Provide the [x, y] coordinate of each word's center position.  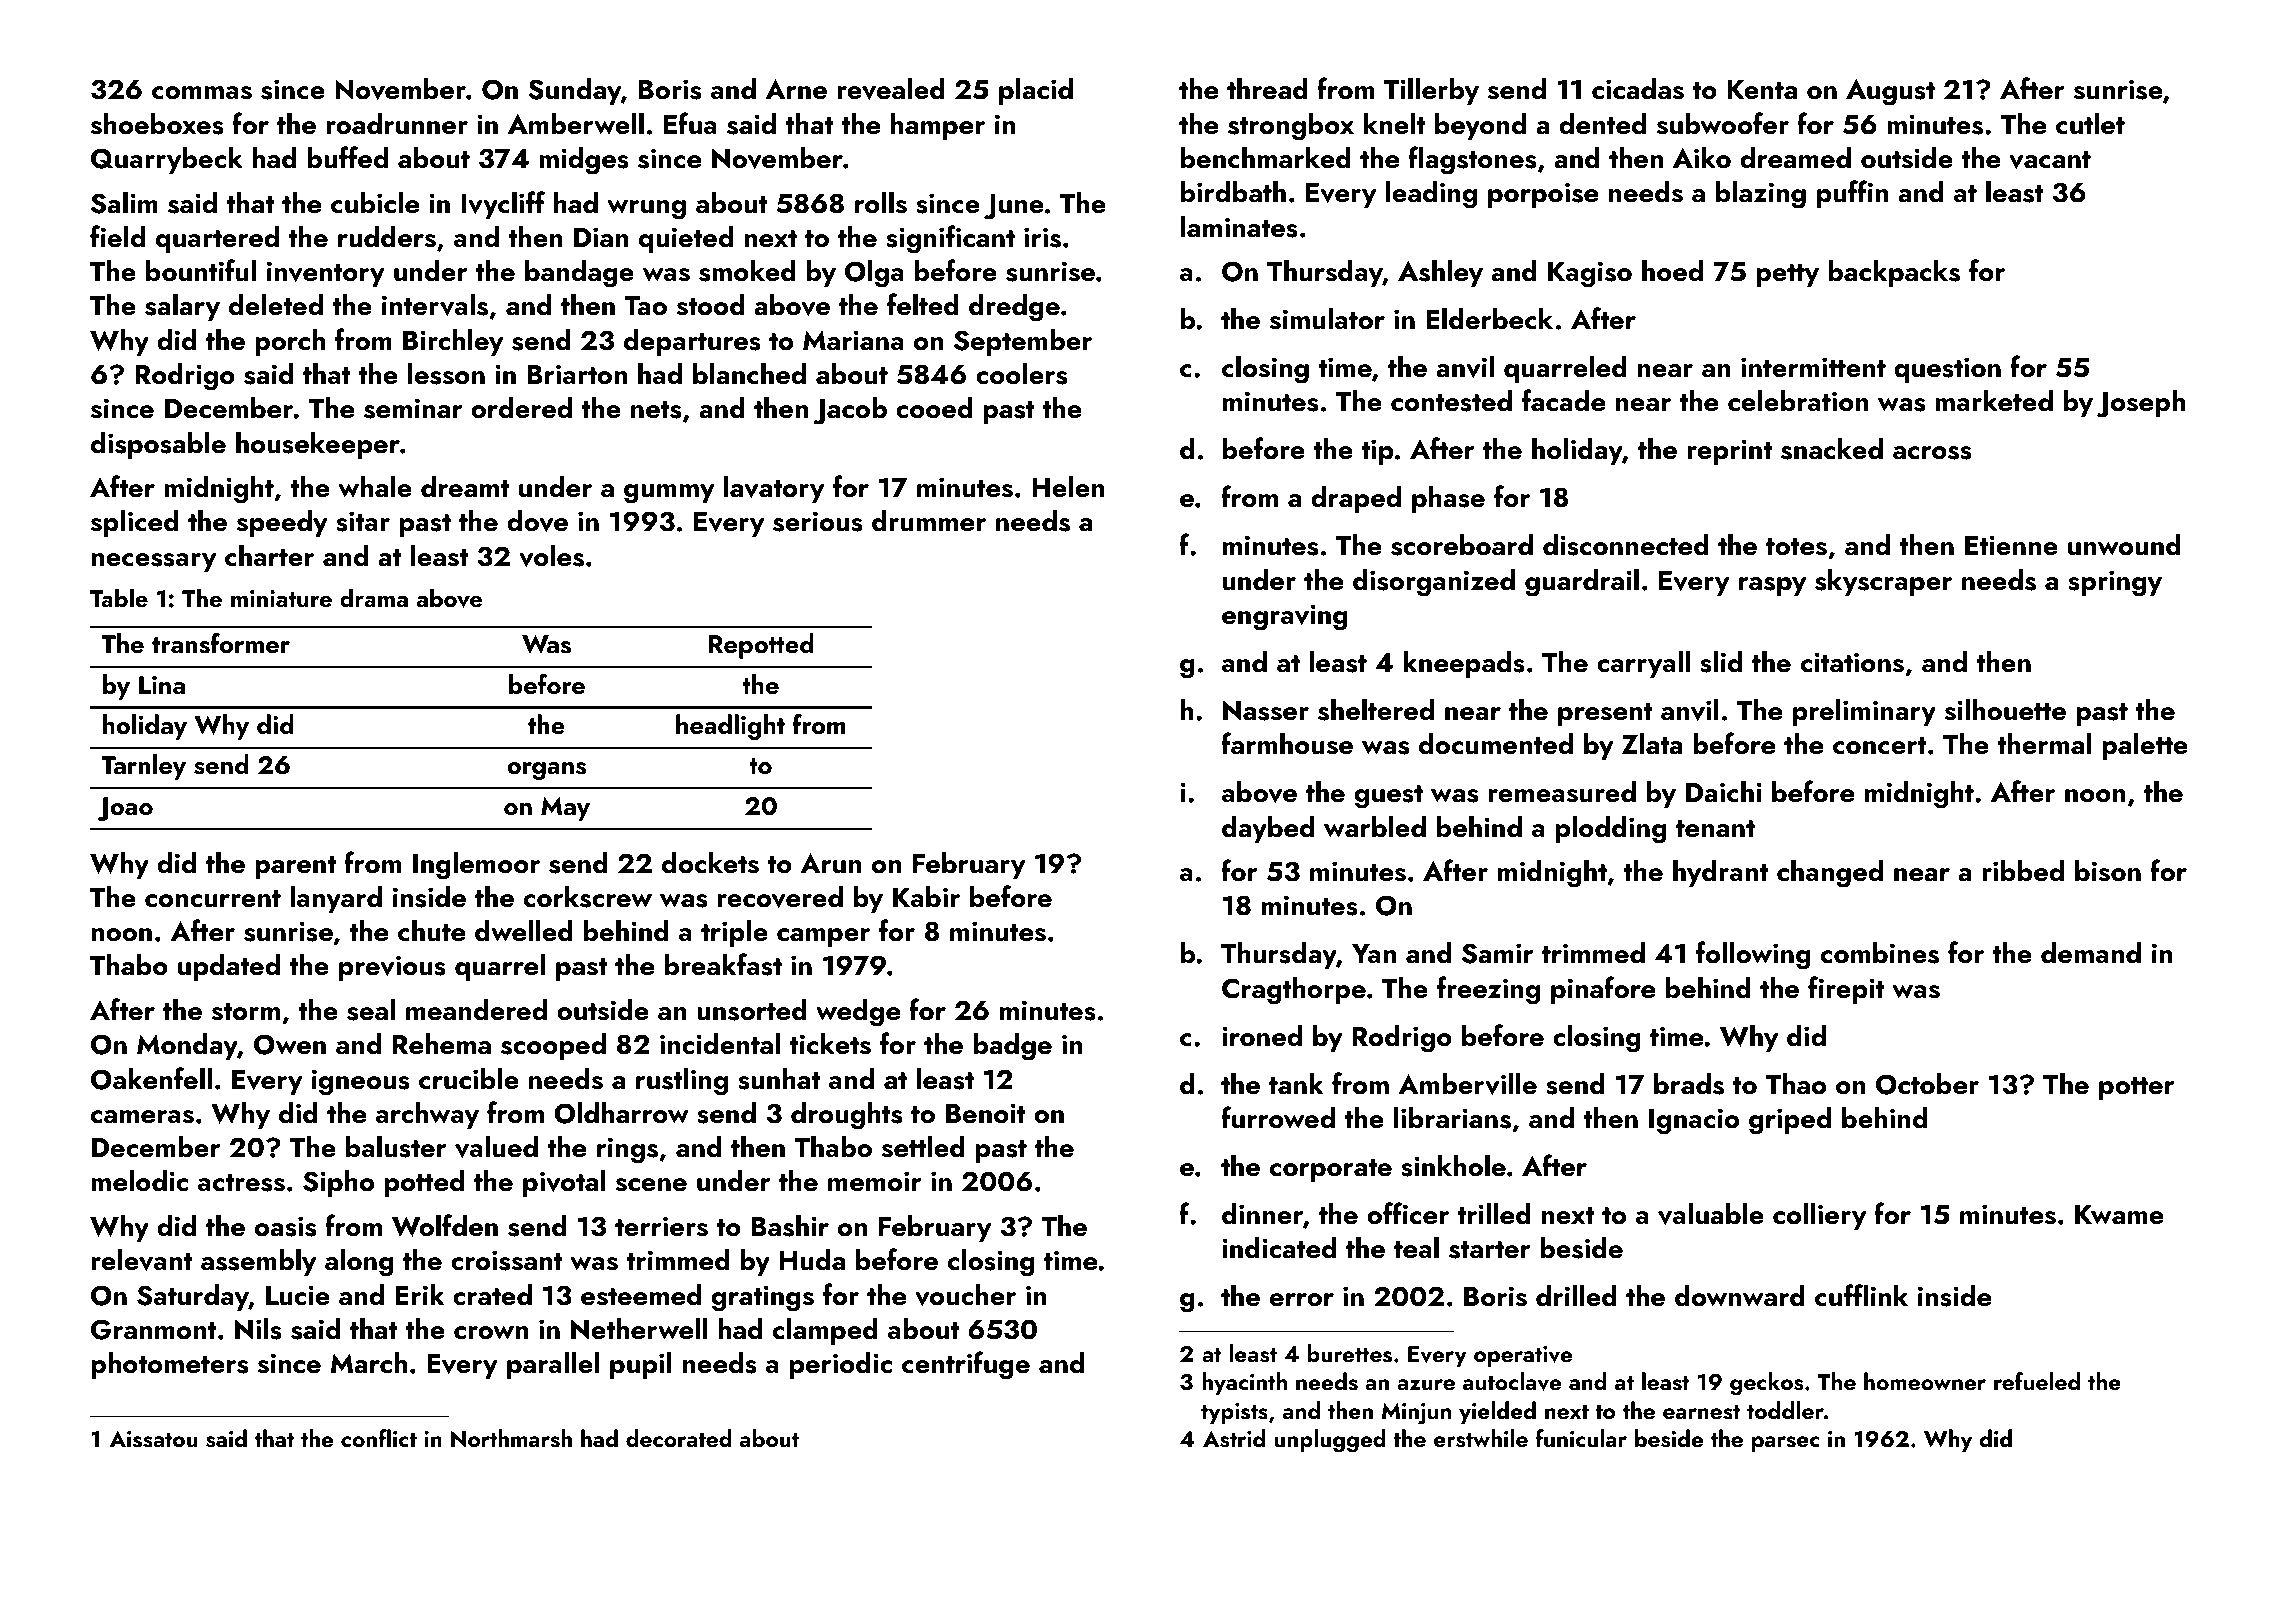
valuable [1711, 1214]
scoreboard [1462, 545]
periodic [841, 1365]
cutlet [2090, 124]
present [1605, 714]
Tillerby [1431, 91]
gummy [669, 494]
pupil [641, 1365]
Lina [162, 685]
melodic [139, 1181]
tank [1296, 1083]
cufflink [1861, 1295]
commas [202, 93]
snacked [1832, 449]
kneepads [1464, 664]
